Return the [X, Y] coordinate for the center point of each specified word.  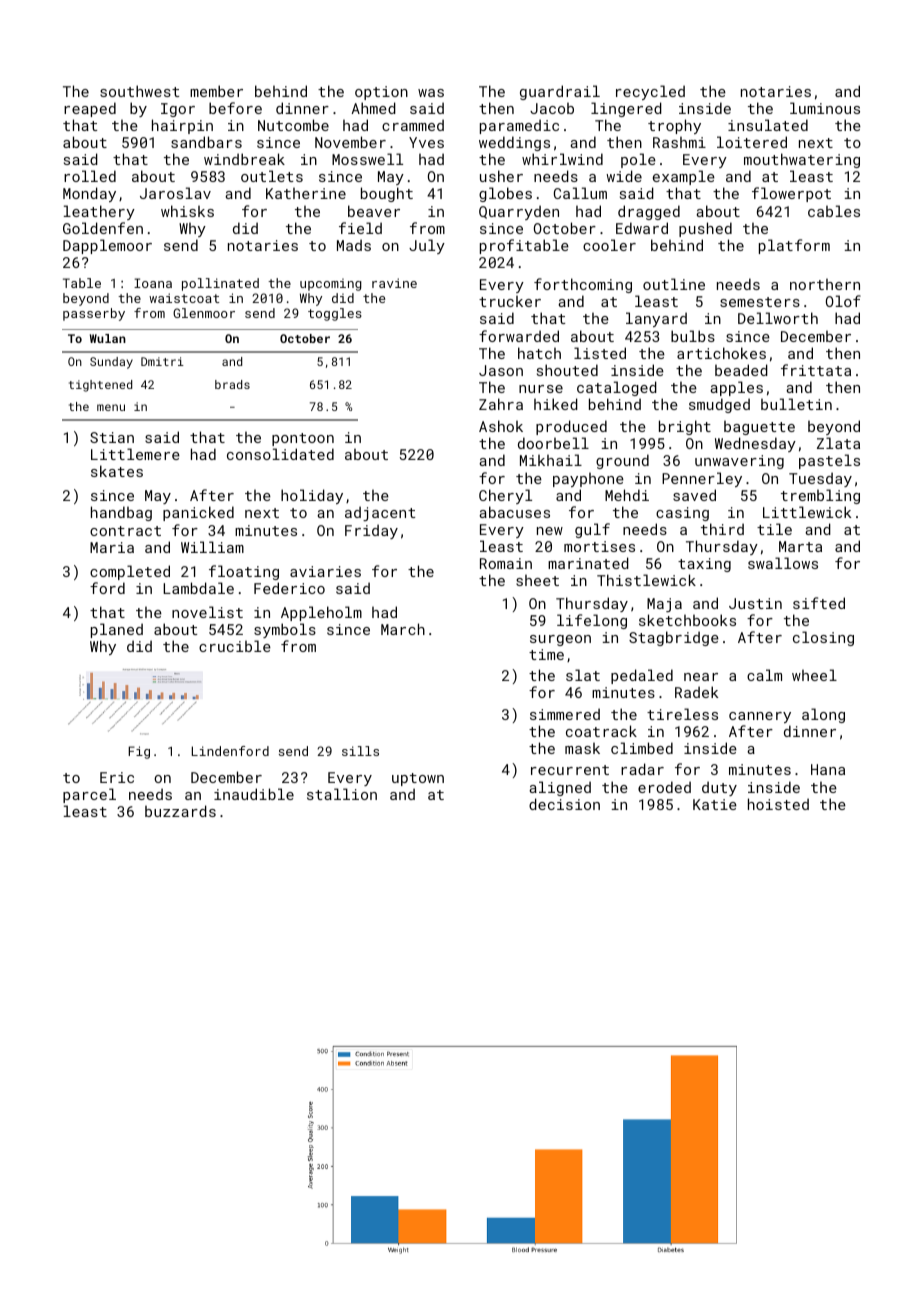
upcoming [331, 284]
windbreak [244, 159]
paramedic [519, 126]
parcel [89, 795]
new [550, 531]
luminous [825, 108]
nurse [541, 389]
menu [111, 407]
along [823, 715]
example [684, 177]
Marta [800, 546]
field [360, 228]
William [212, 547]
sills [360, 751]
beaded [741, 370]
